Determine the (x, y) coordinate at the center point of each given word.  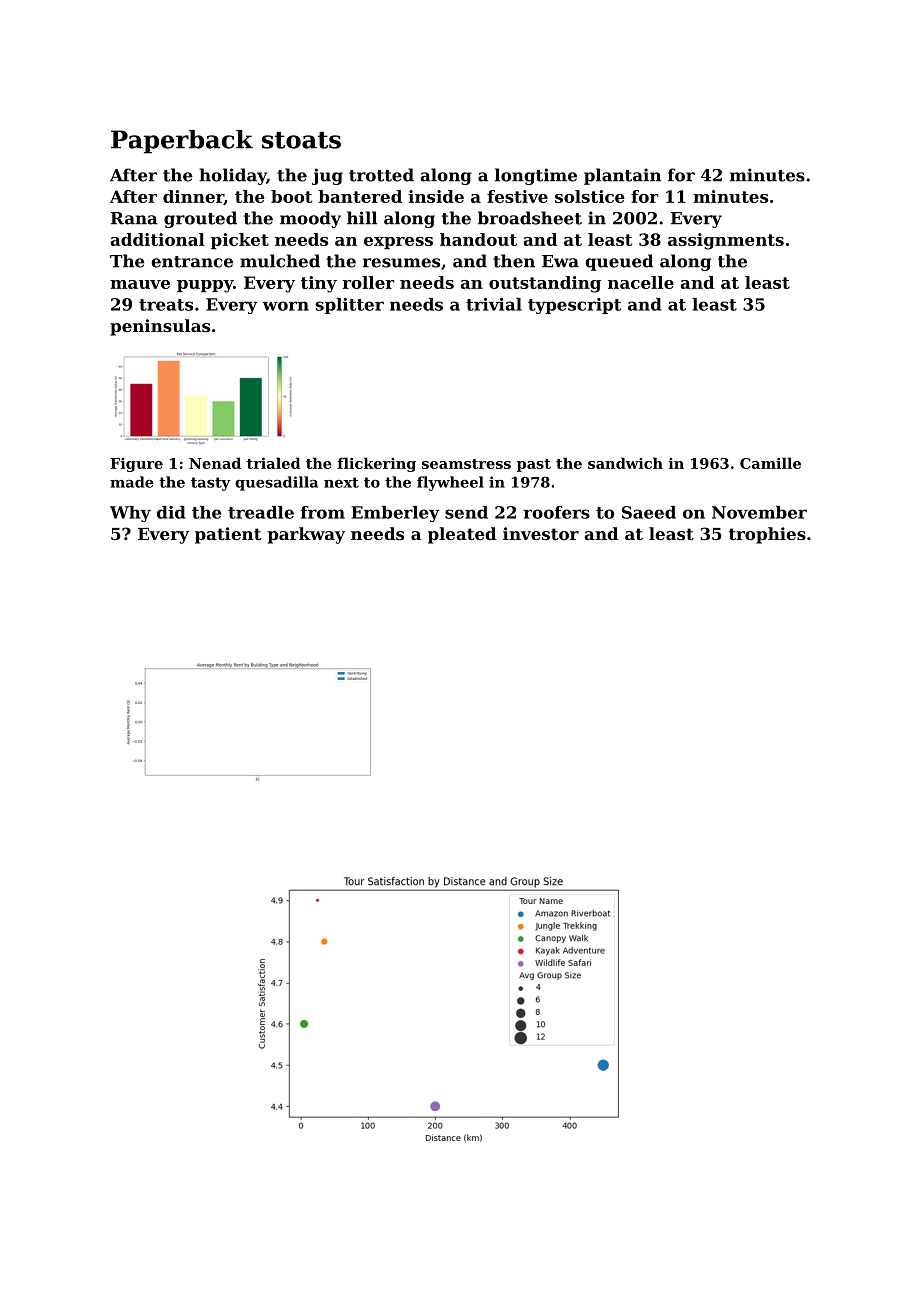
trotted (381, 175)
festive (517, 196)
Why (130, 514)
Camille (770, 463)
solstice (590, 196)
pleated (462, 535)
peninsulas (160, 327)
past (534, 465)
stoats (301, 140)
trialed (273, 463)
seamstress (466, 464)
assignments (726, 241)
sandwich (625, 463)
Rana (134, 218)
